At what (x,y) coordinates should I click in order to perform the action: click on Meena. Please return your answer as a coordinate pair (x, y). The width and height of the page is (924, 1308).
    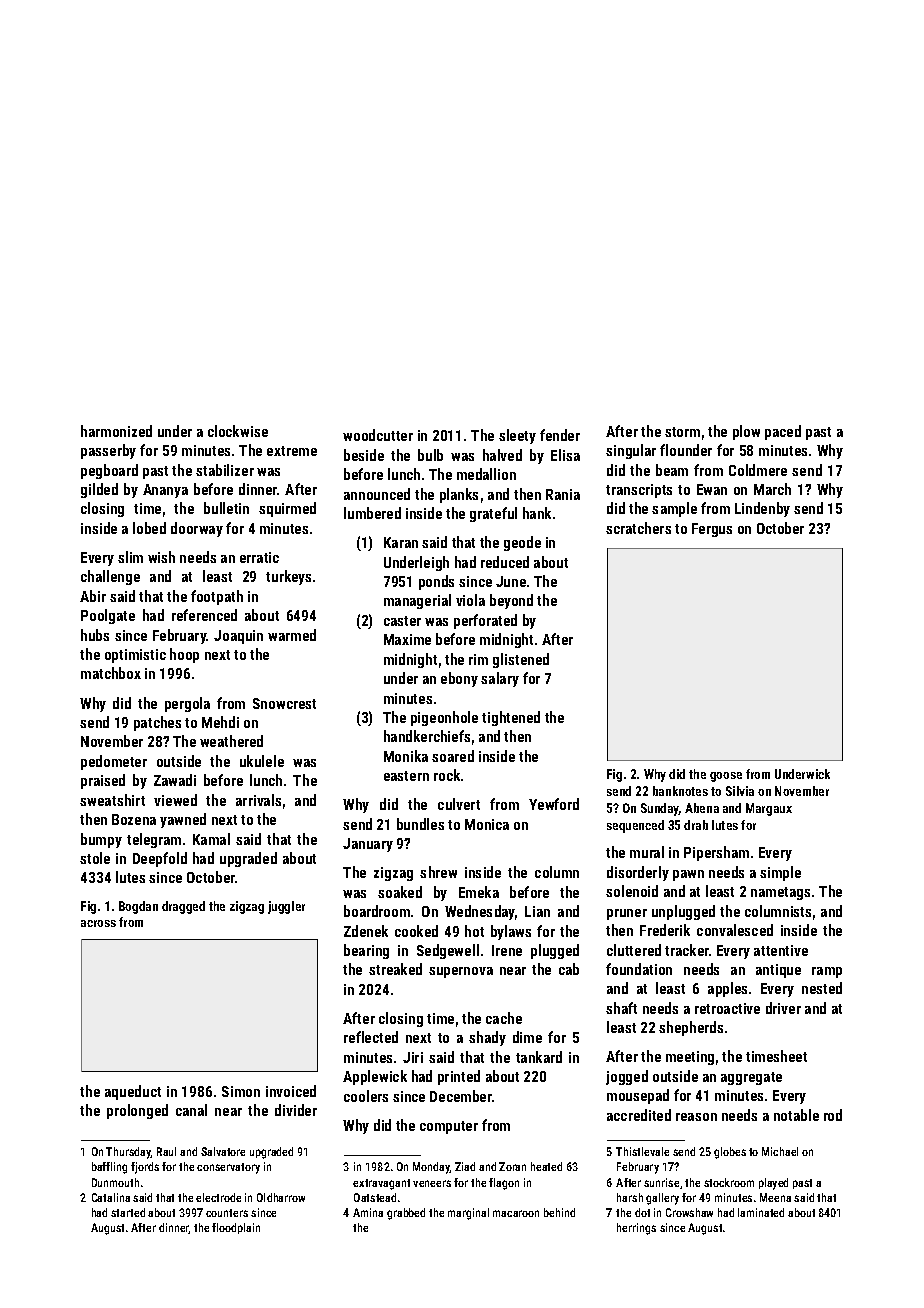
    Looking at the image, I should click on (775, 1197).
